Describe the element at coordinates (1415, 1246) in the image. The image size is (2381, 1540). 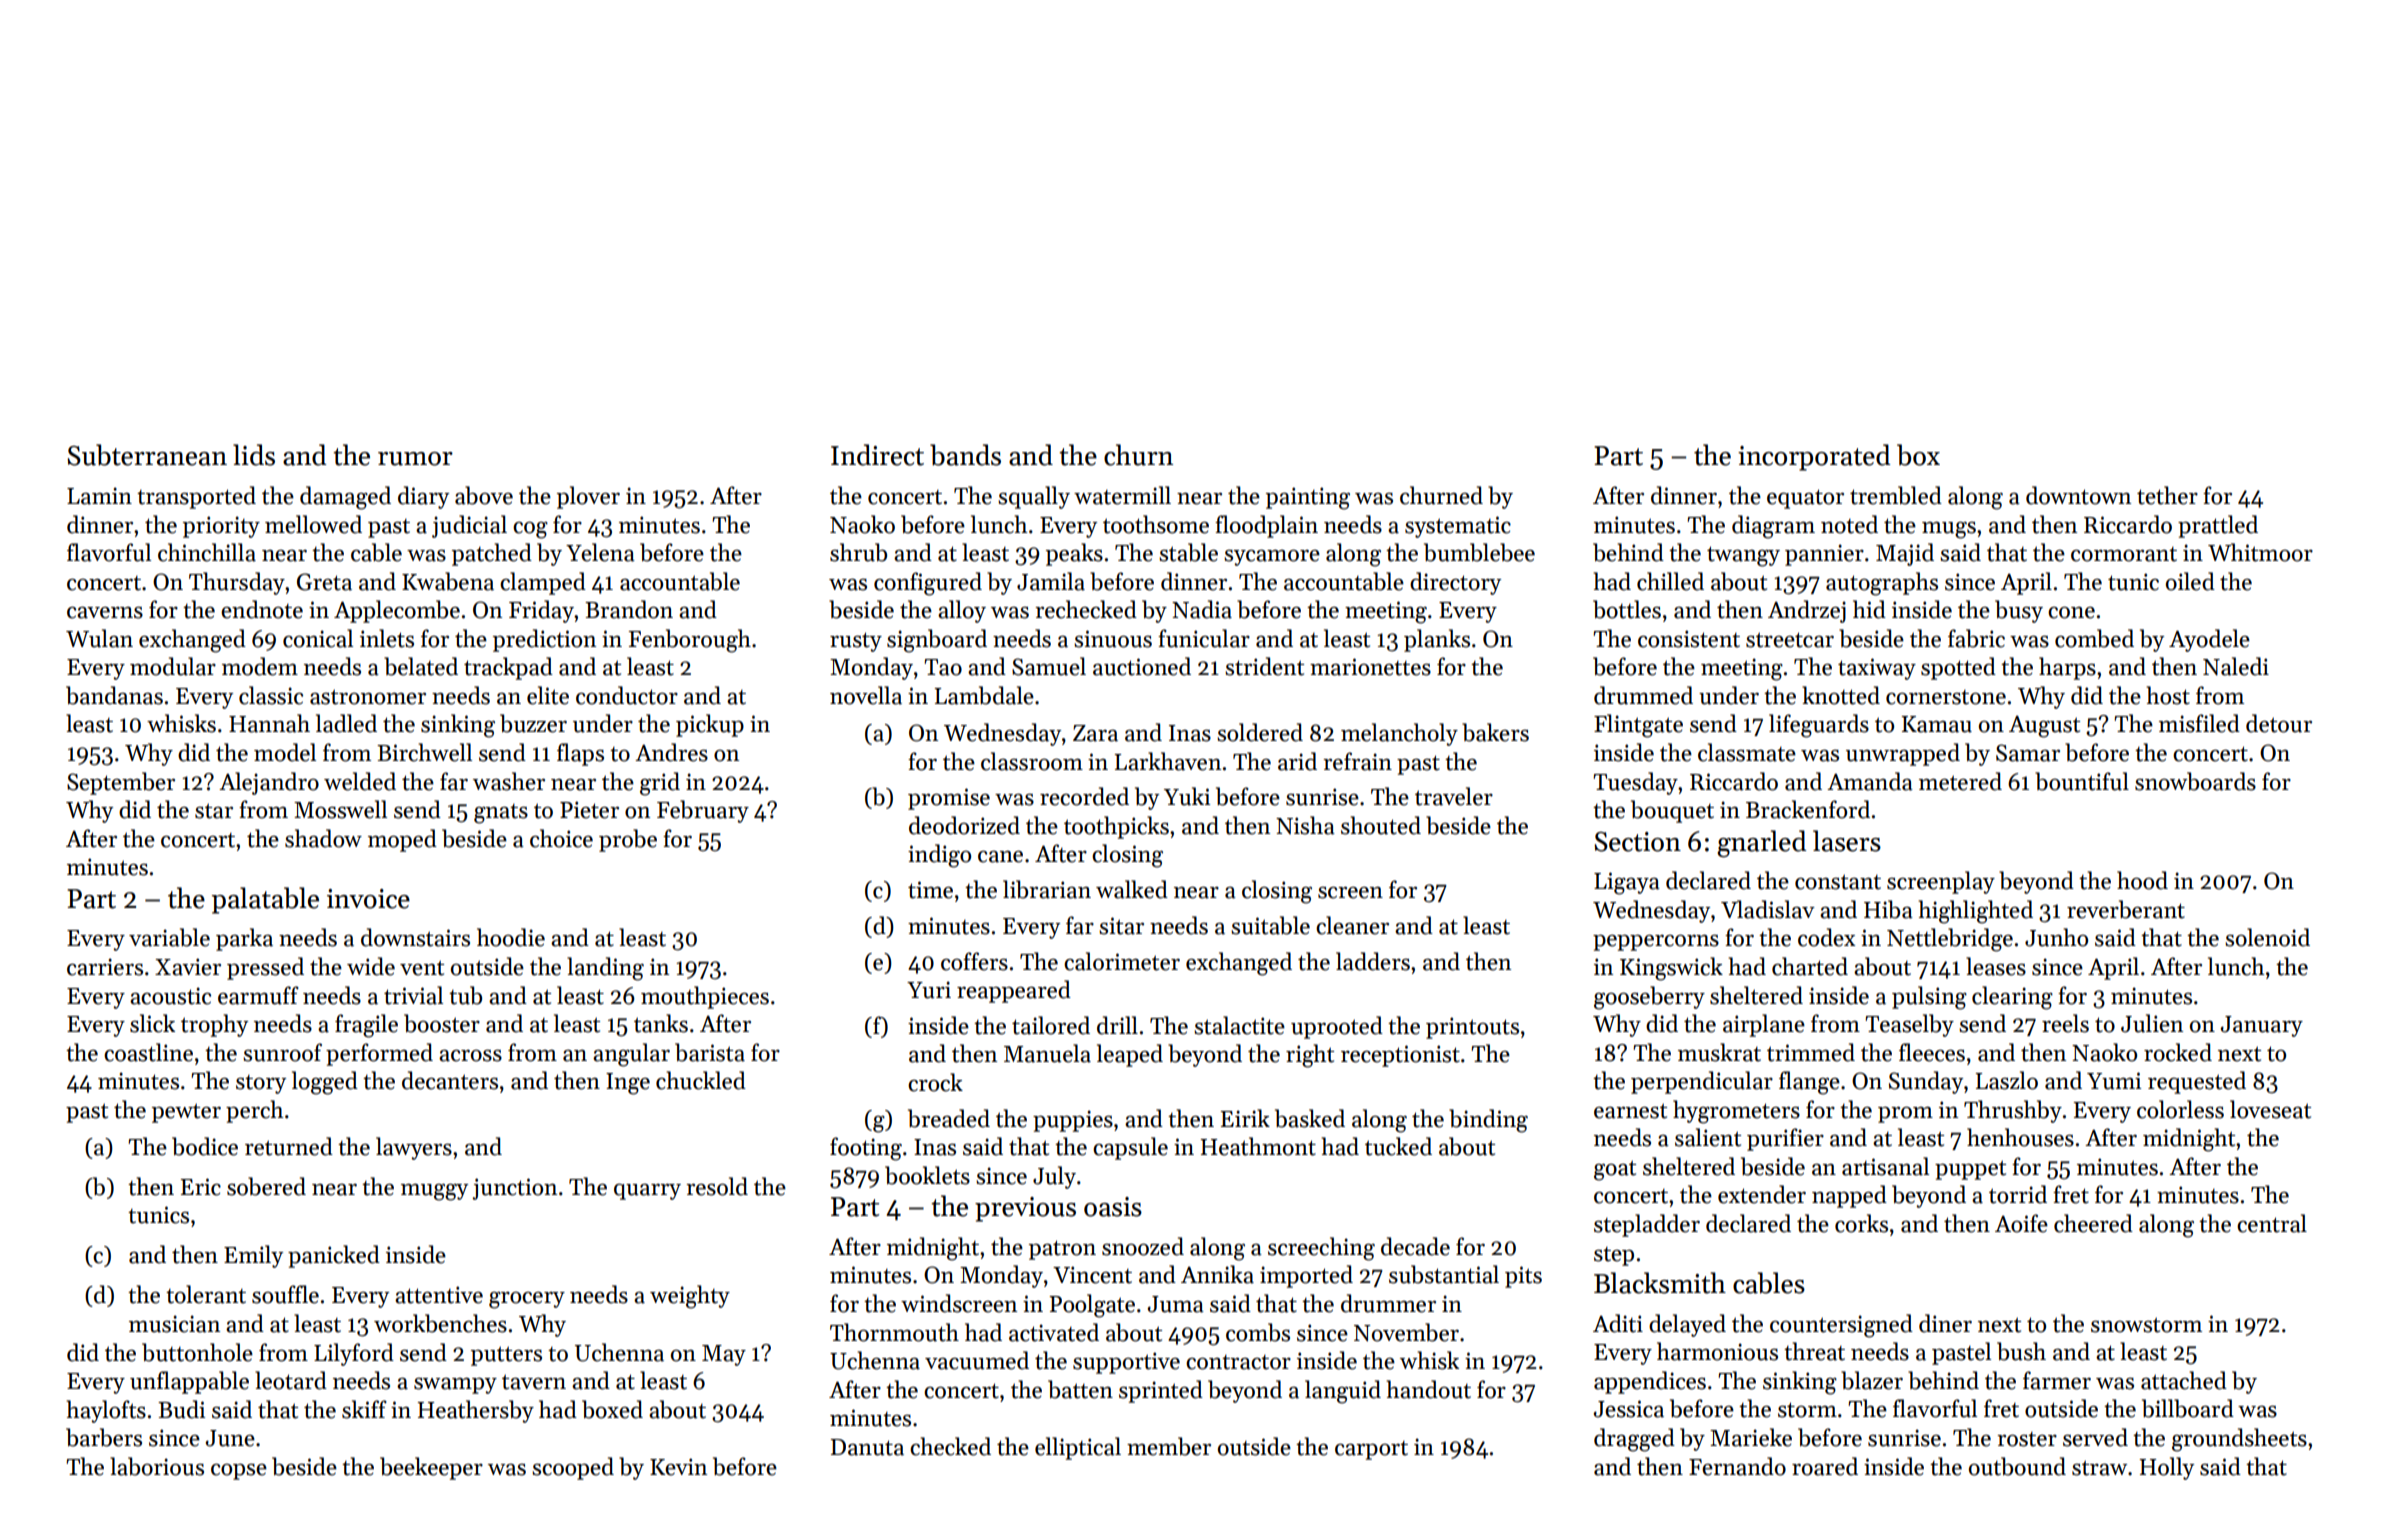
I see `decade` at that location.
